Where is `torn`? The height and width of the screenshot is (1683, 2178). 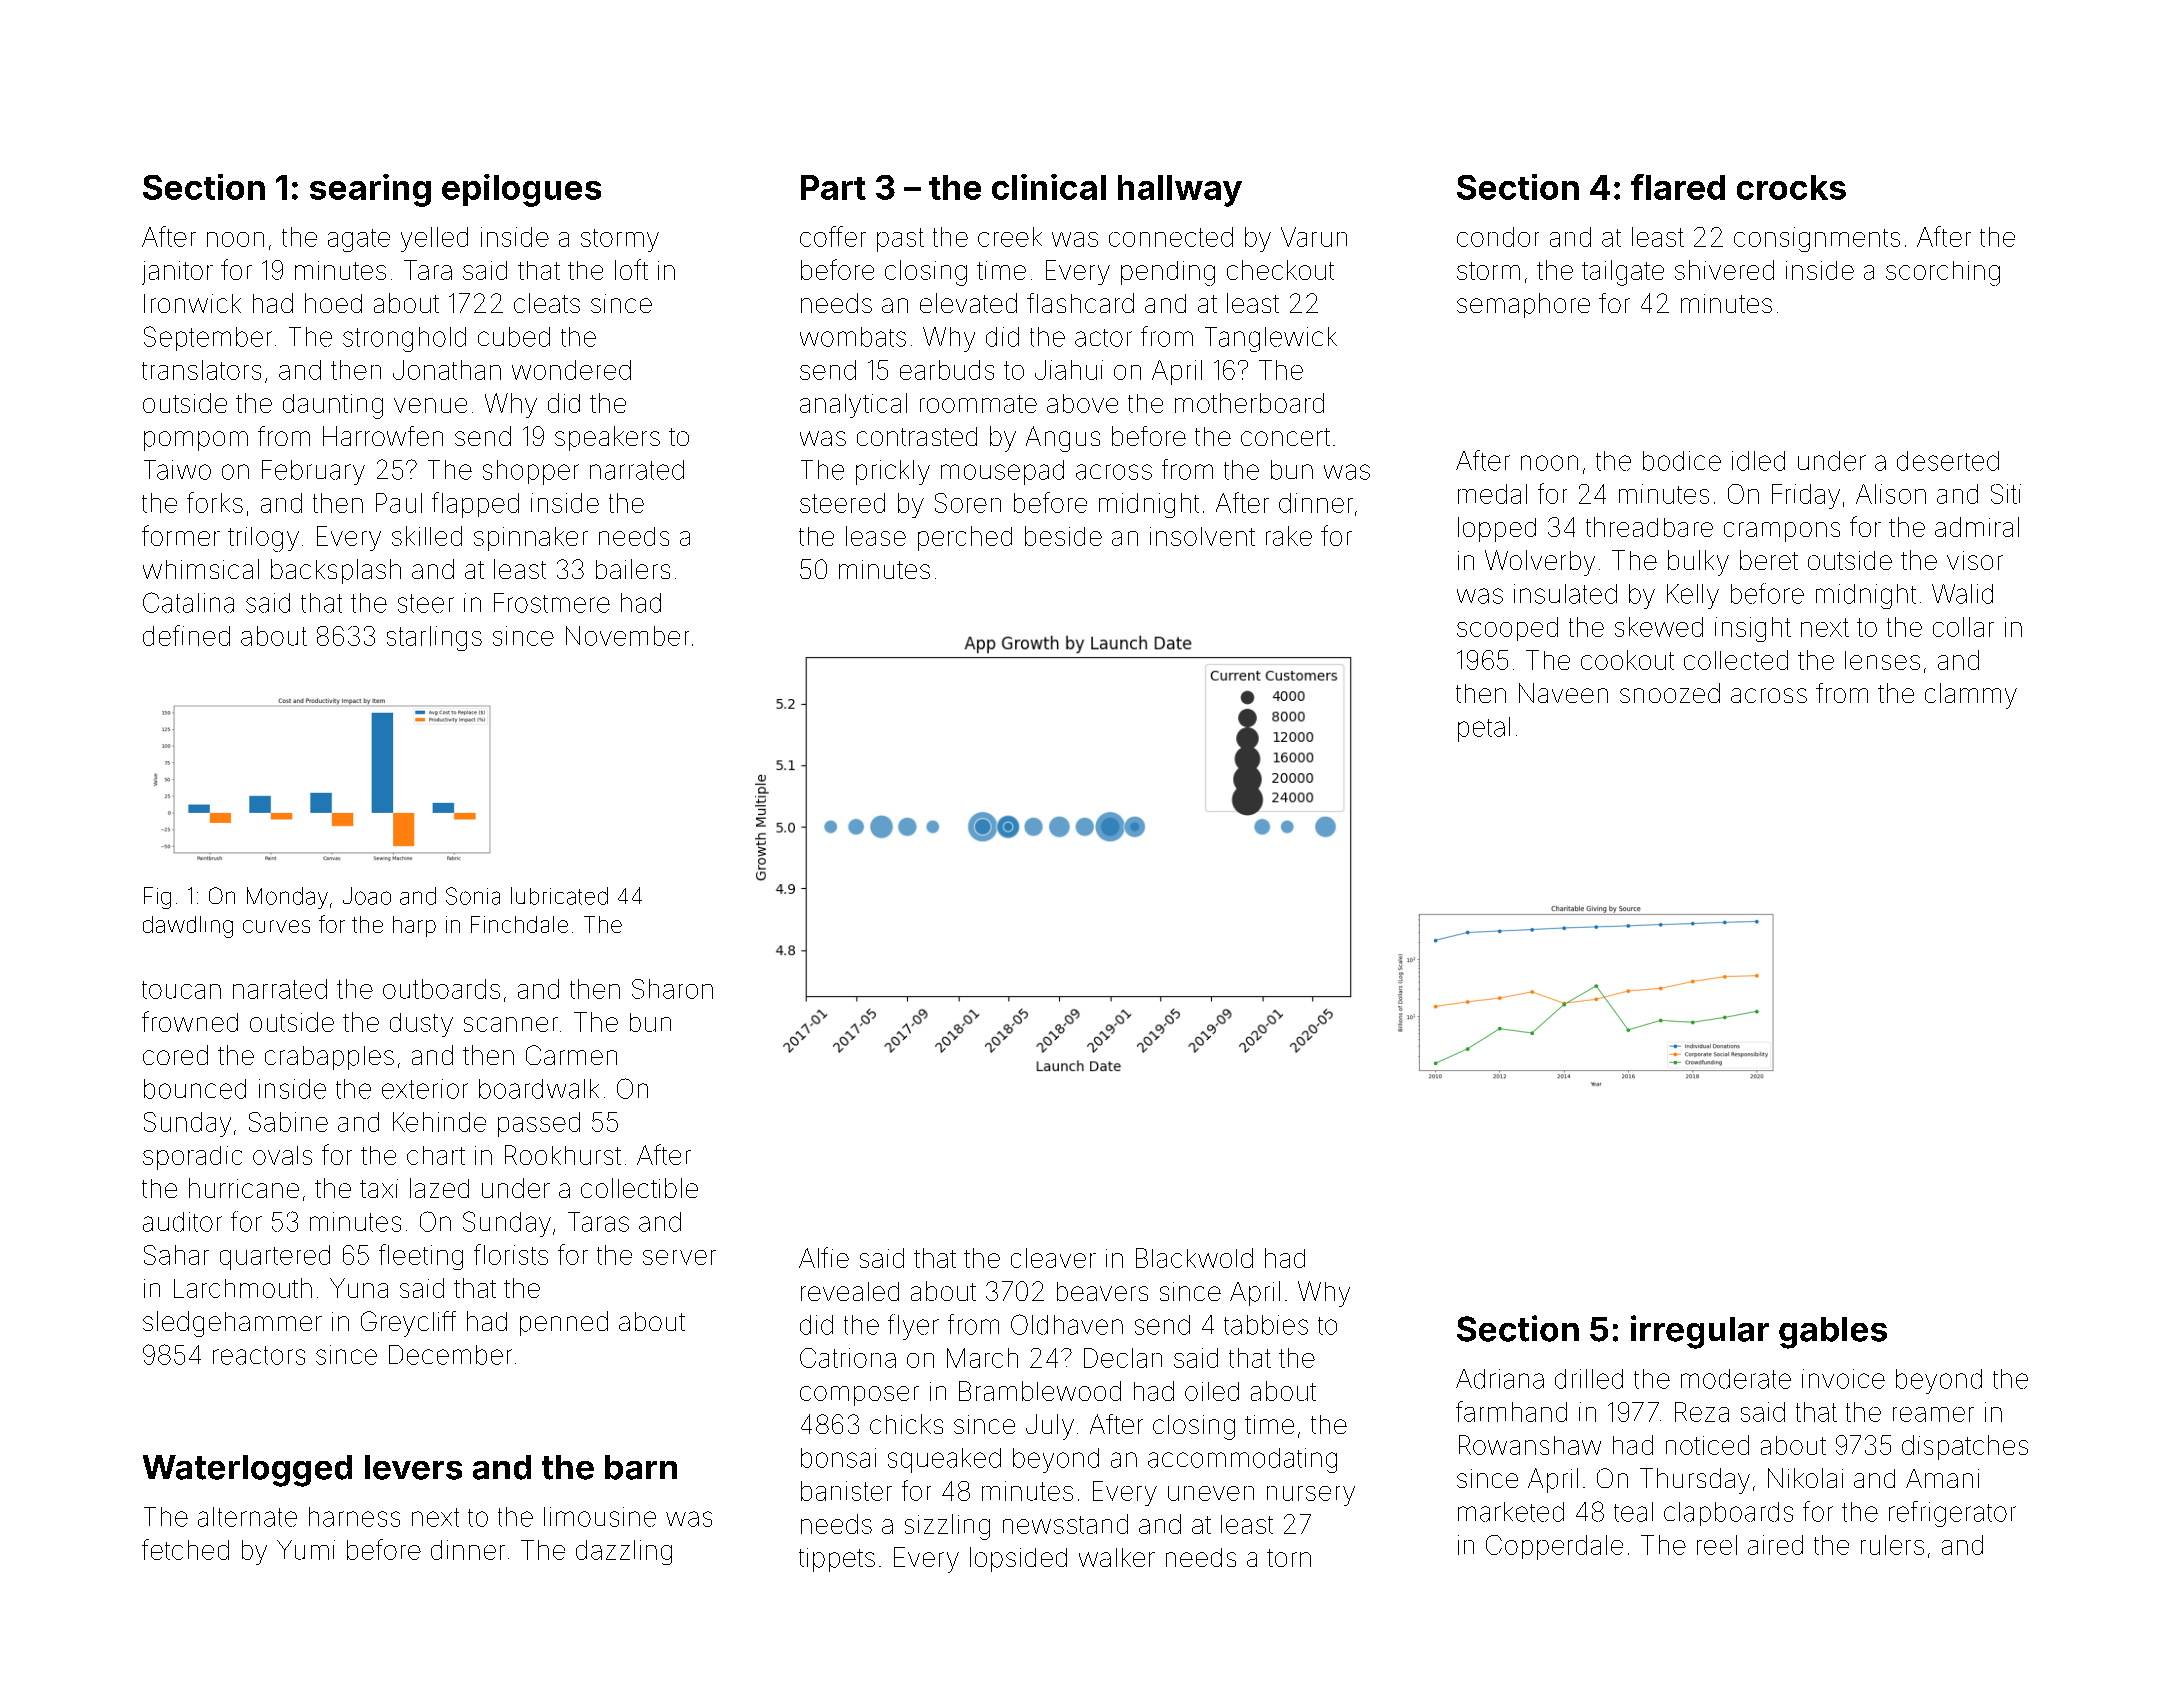
torn is located at coordinates (1289, 1558).
